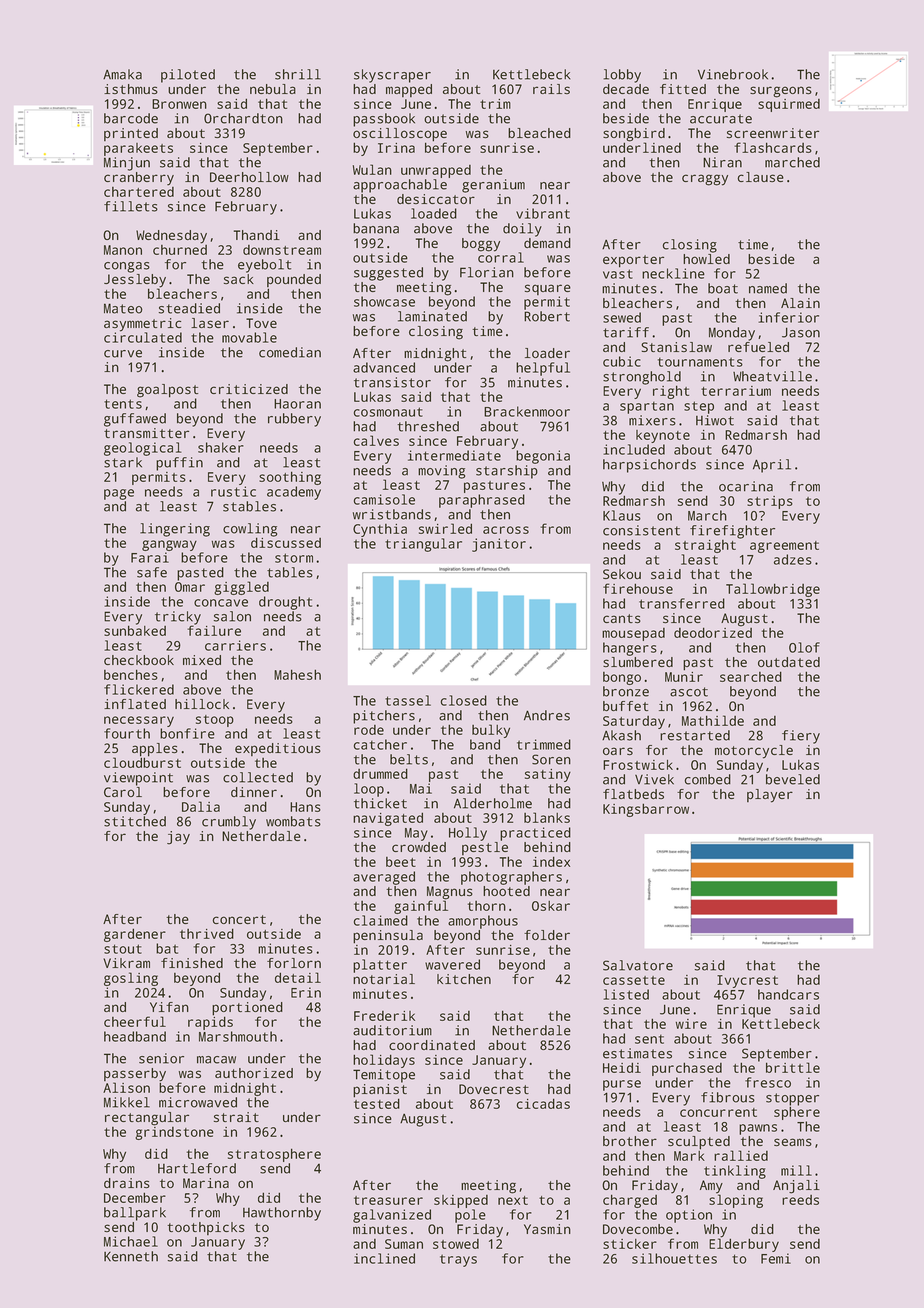 This page has height=1308, width=924. Describe the element at coordinates (409, 759) in the page. I see `belts` at that location.
